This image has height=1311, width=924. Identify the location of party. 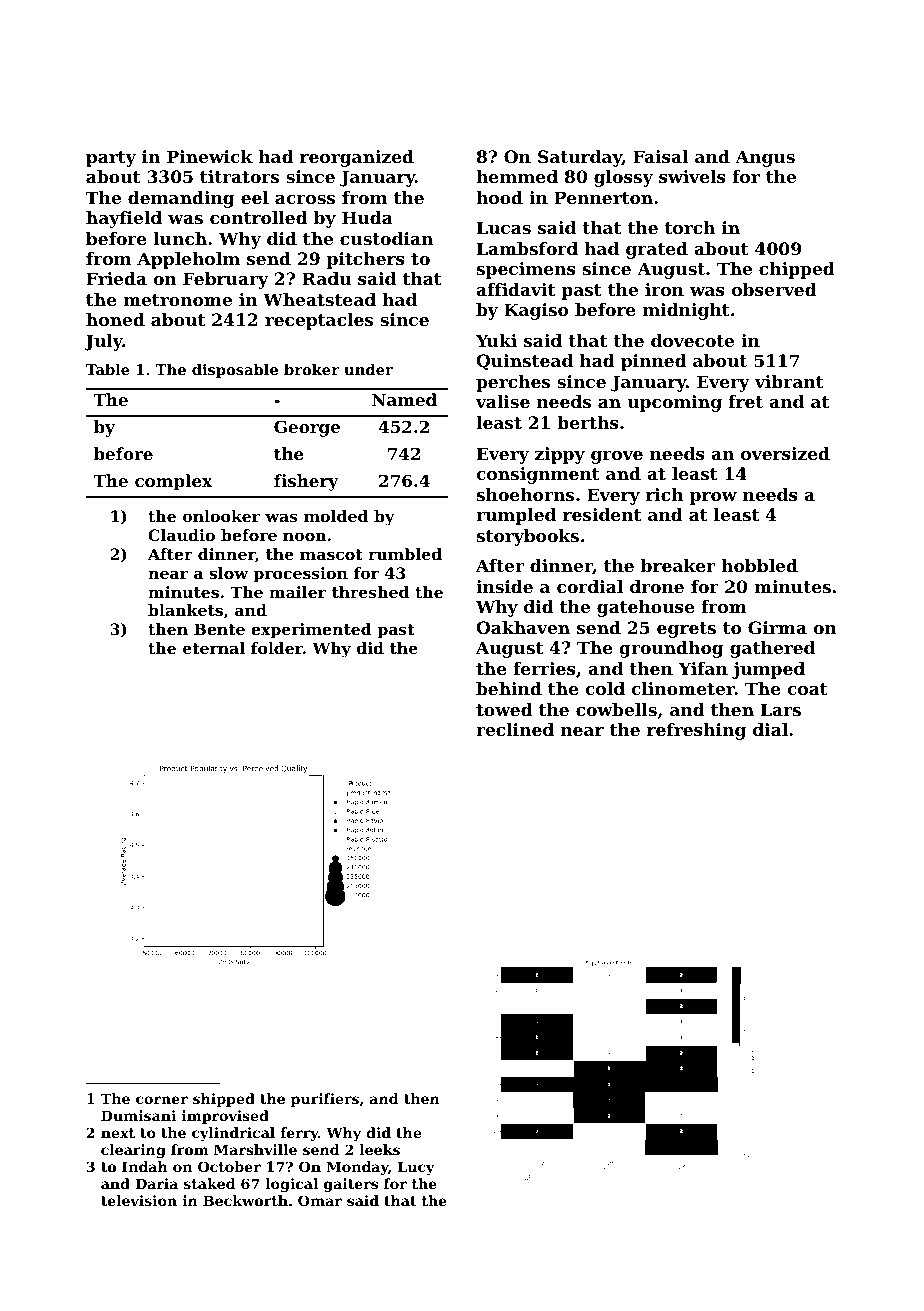
(111, 159).
